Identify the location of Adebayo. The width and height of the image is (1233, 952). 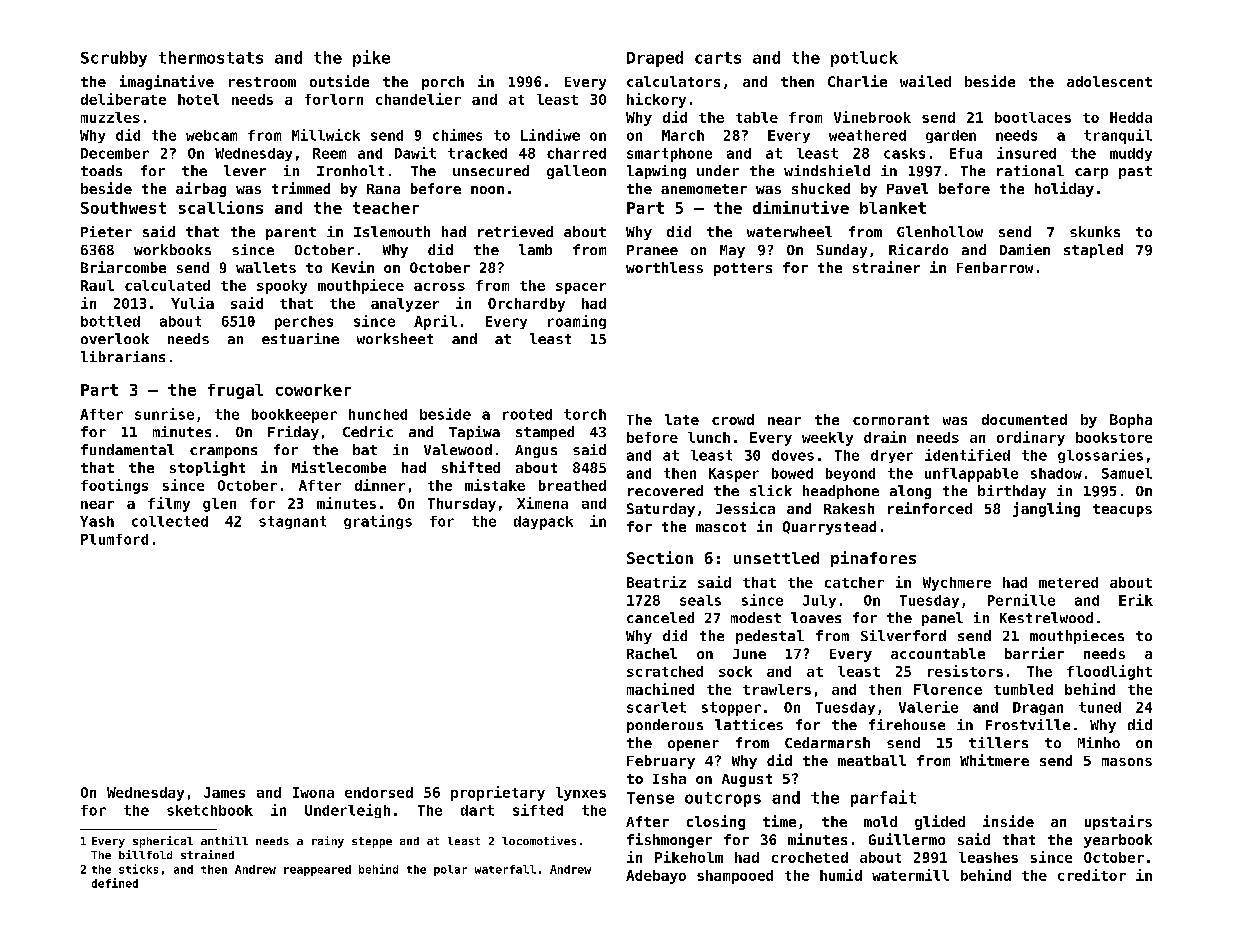
(656, 877).
